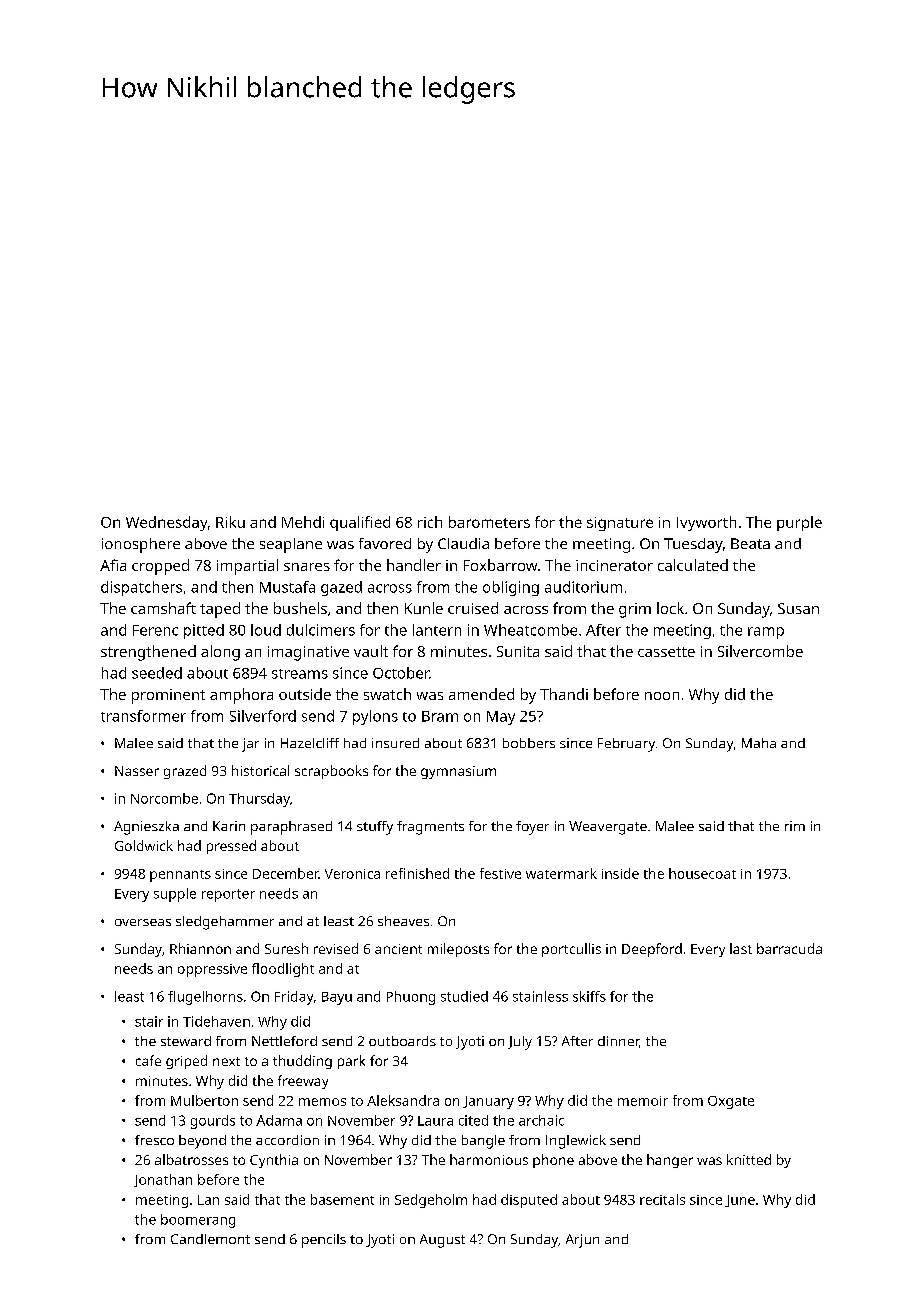 This page has width=924, height=1308. What do you see at coordinates (403, 921) in the page?
I see `sheaves` at bounding box center [403, 921].
